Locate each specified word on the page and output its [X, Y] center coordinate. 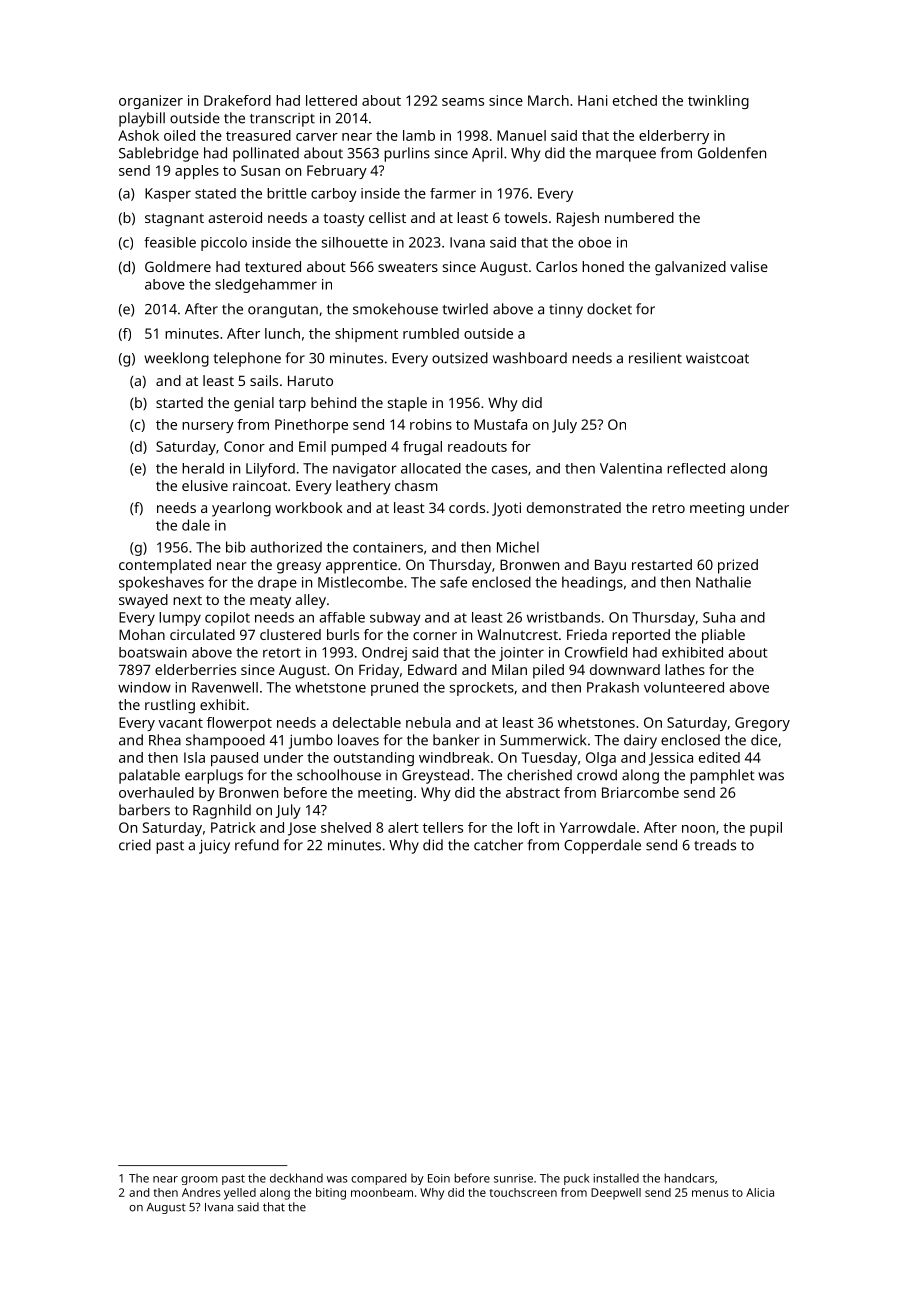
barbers [144, 810]
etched [635, 100]
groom [199, 1180]
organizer [151, 102]
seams [463, 102]
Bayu [610, 566]
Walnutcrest [517, 634]
